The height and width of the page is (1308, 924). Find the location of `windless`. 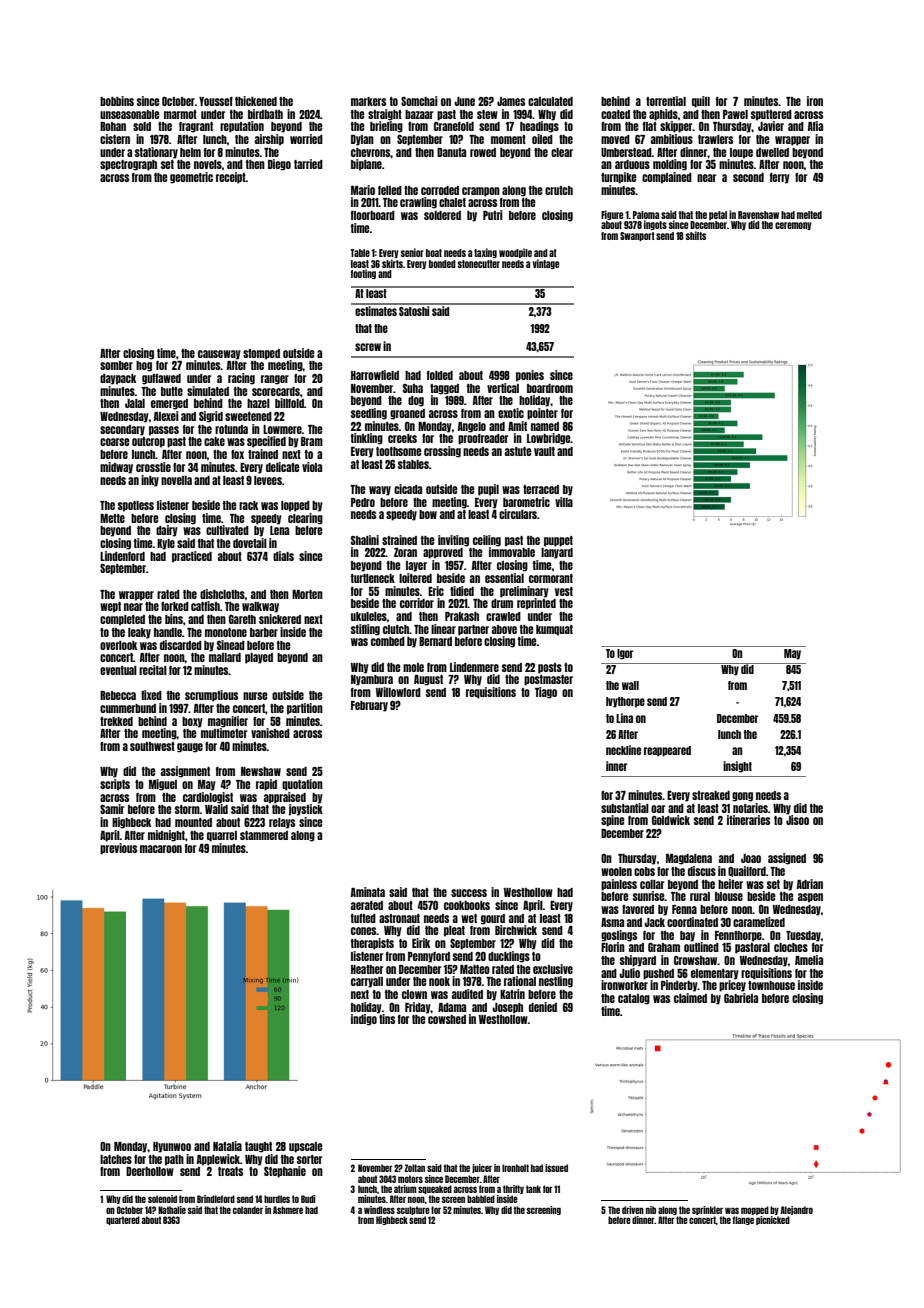

windless is located at coordinates (379, 1210).
